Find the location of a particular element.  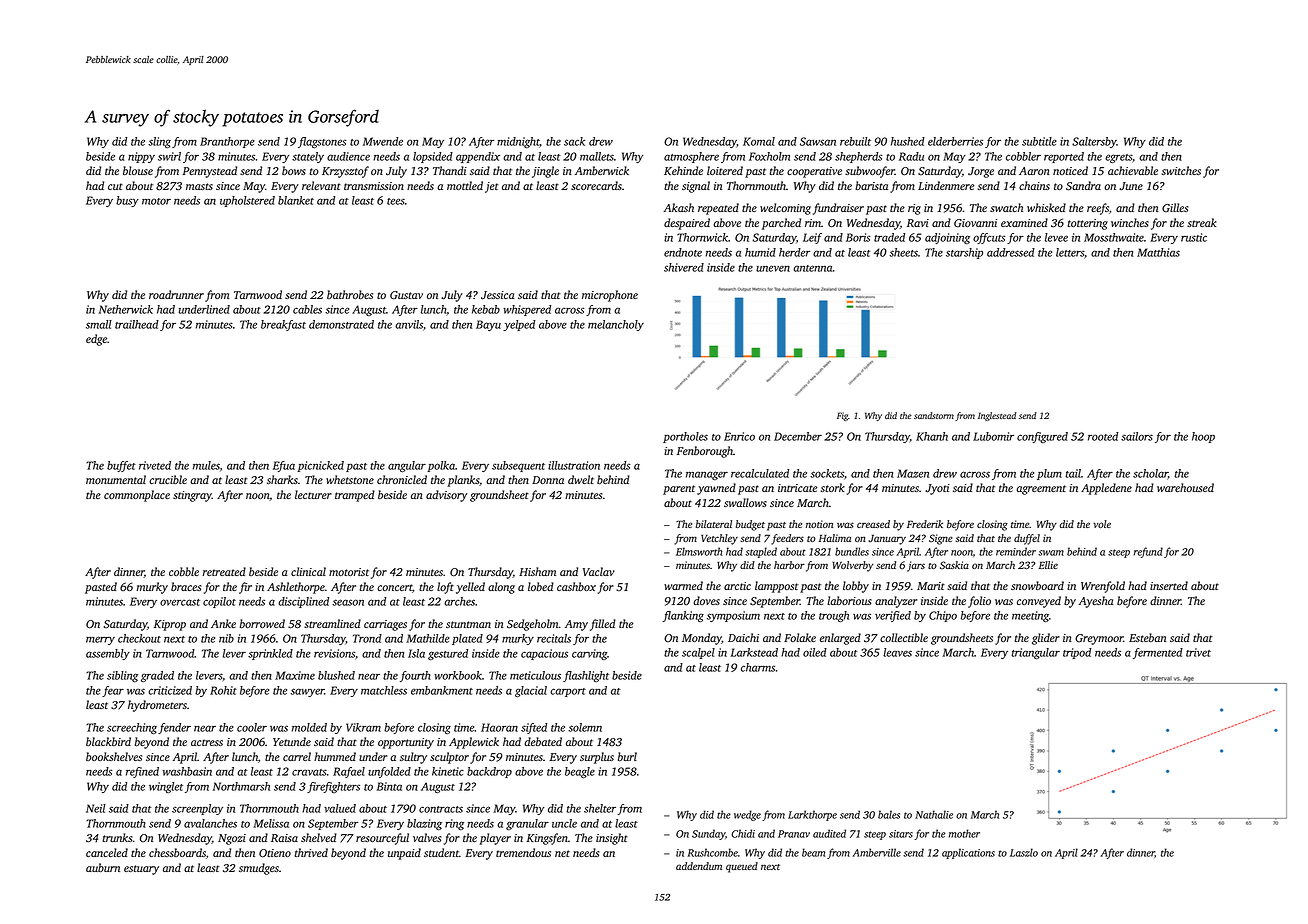

Laszlo is located at coordinates (1024, 852).
